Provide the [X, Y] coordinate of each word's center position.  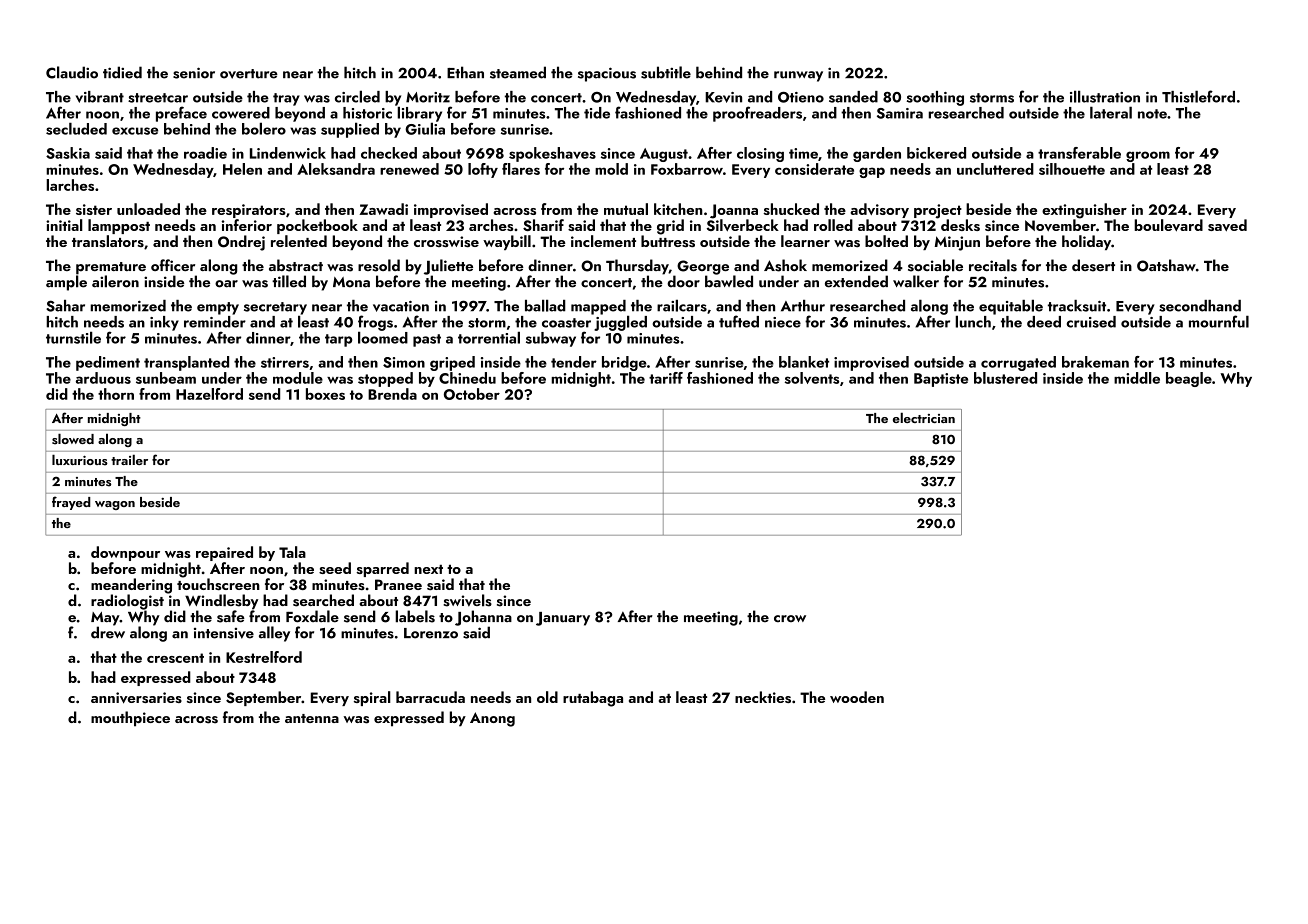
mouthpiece [130, 719]
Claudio [72, 72]
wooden [857, 697]
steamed [518, 72]
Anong [492, 719]
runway [798, 76]
